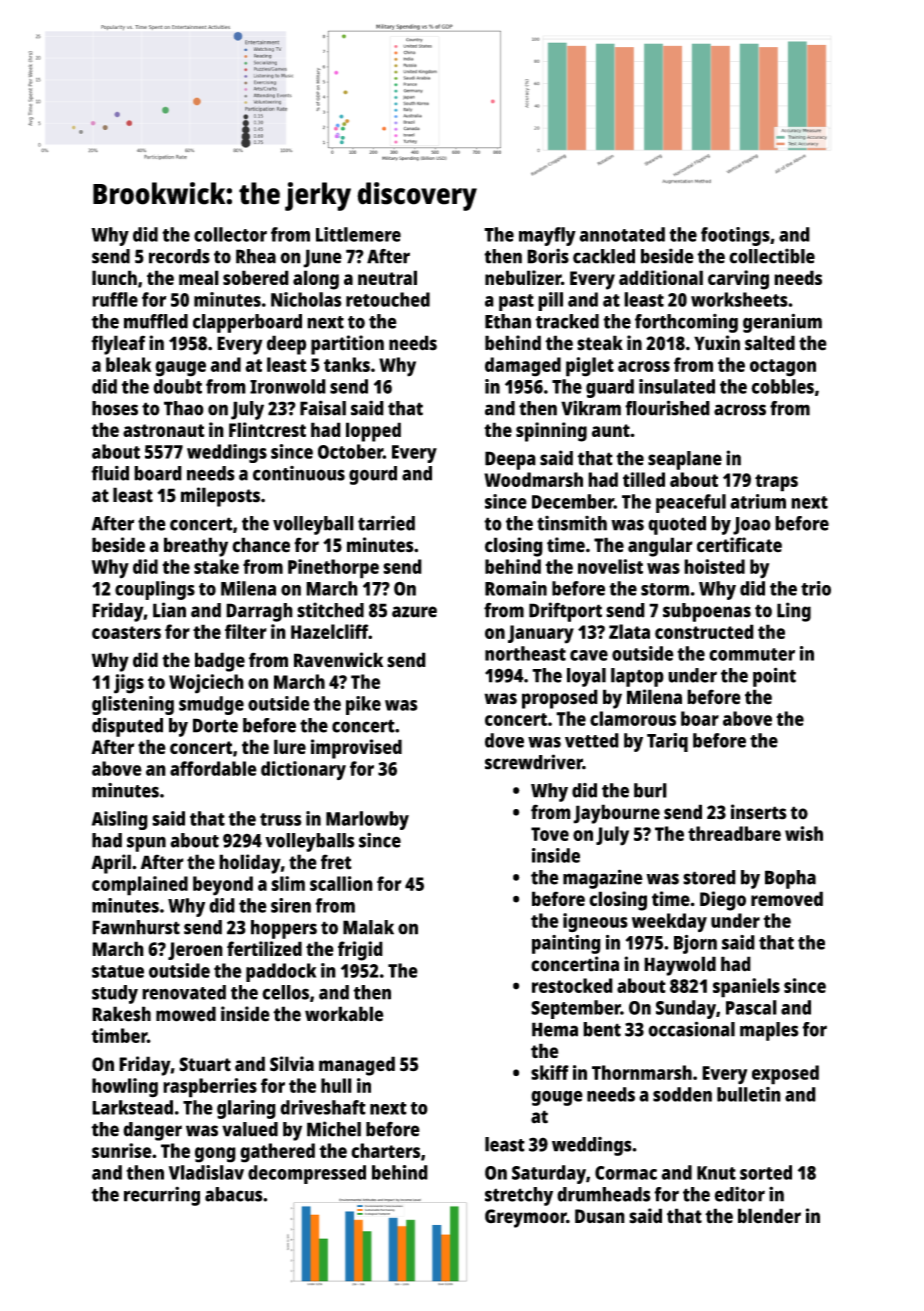 Image resolution: width=924 pixels, height=1311 pixels. What do you see at coordinates (215, 725) in the image?
I see `Dorte` at bounding box center [215, 725].
